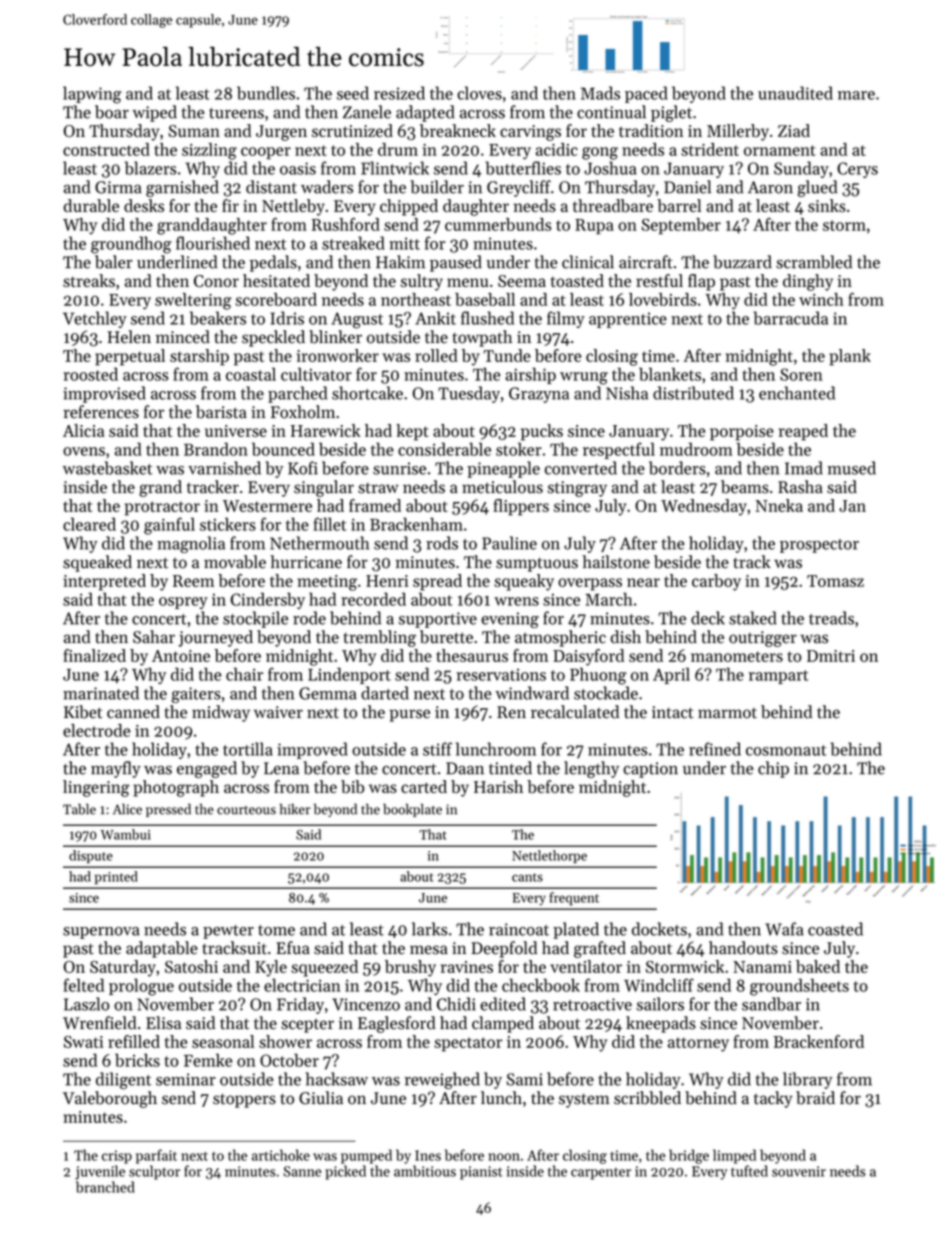 This screenshot has height=1233, width=952. Describe the element at coordinates (133, 712) in the screenshot. I see `canned` at that location.
